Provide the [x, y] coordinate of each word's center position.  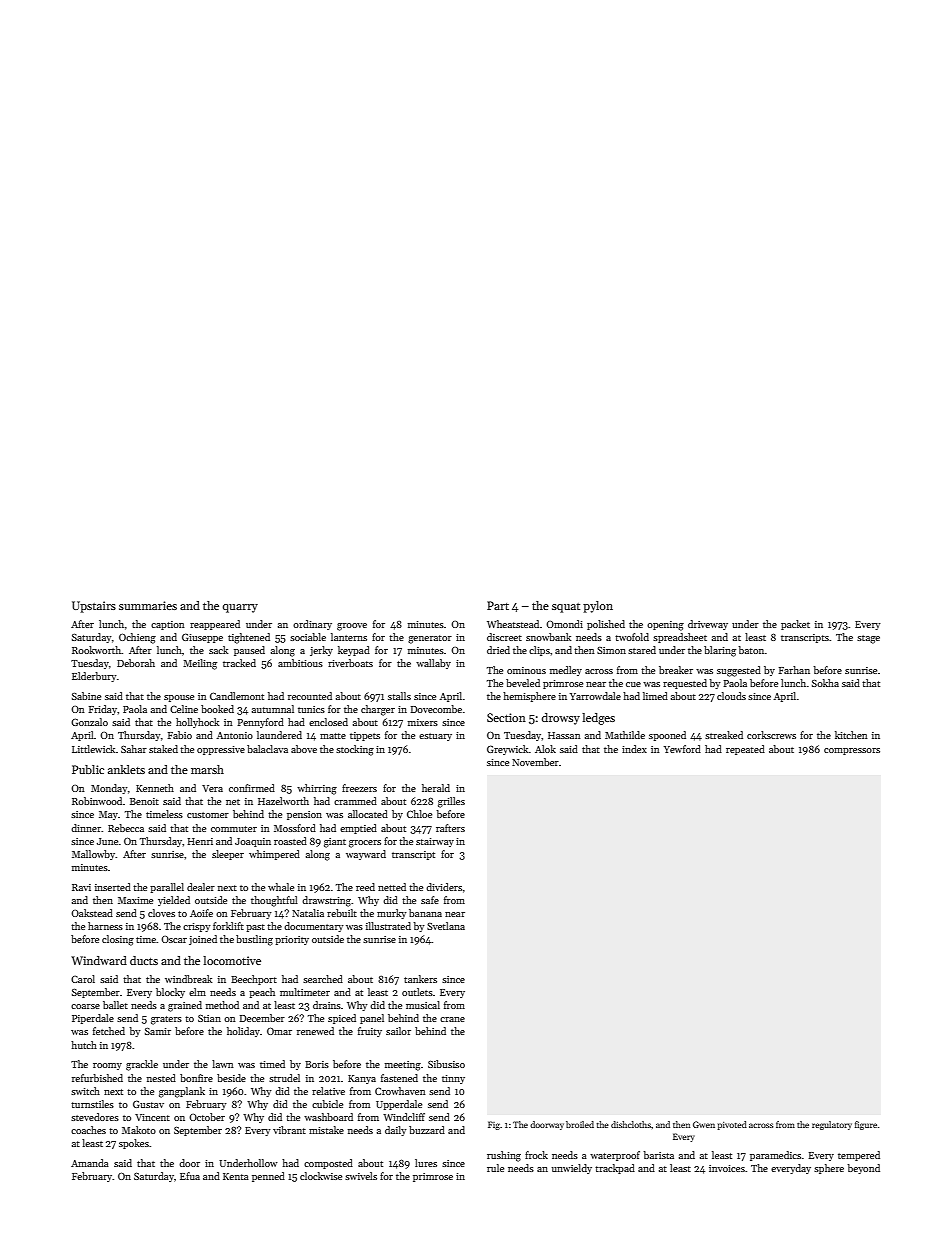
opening [665, 626]
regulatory [832, 1125]
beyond [864, 1169]
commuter [234, 829]
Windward [99, 960]
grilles [451, 802]
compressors [852, 751]
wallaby [433, 664]
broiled [580, 1124]
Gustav [148, 1104]
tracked [239, 663]
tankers [420, 979]
